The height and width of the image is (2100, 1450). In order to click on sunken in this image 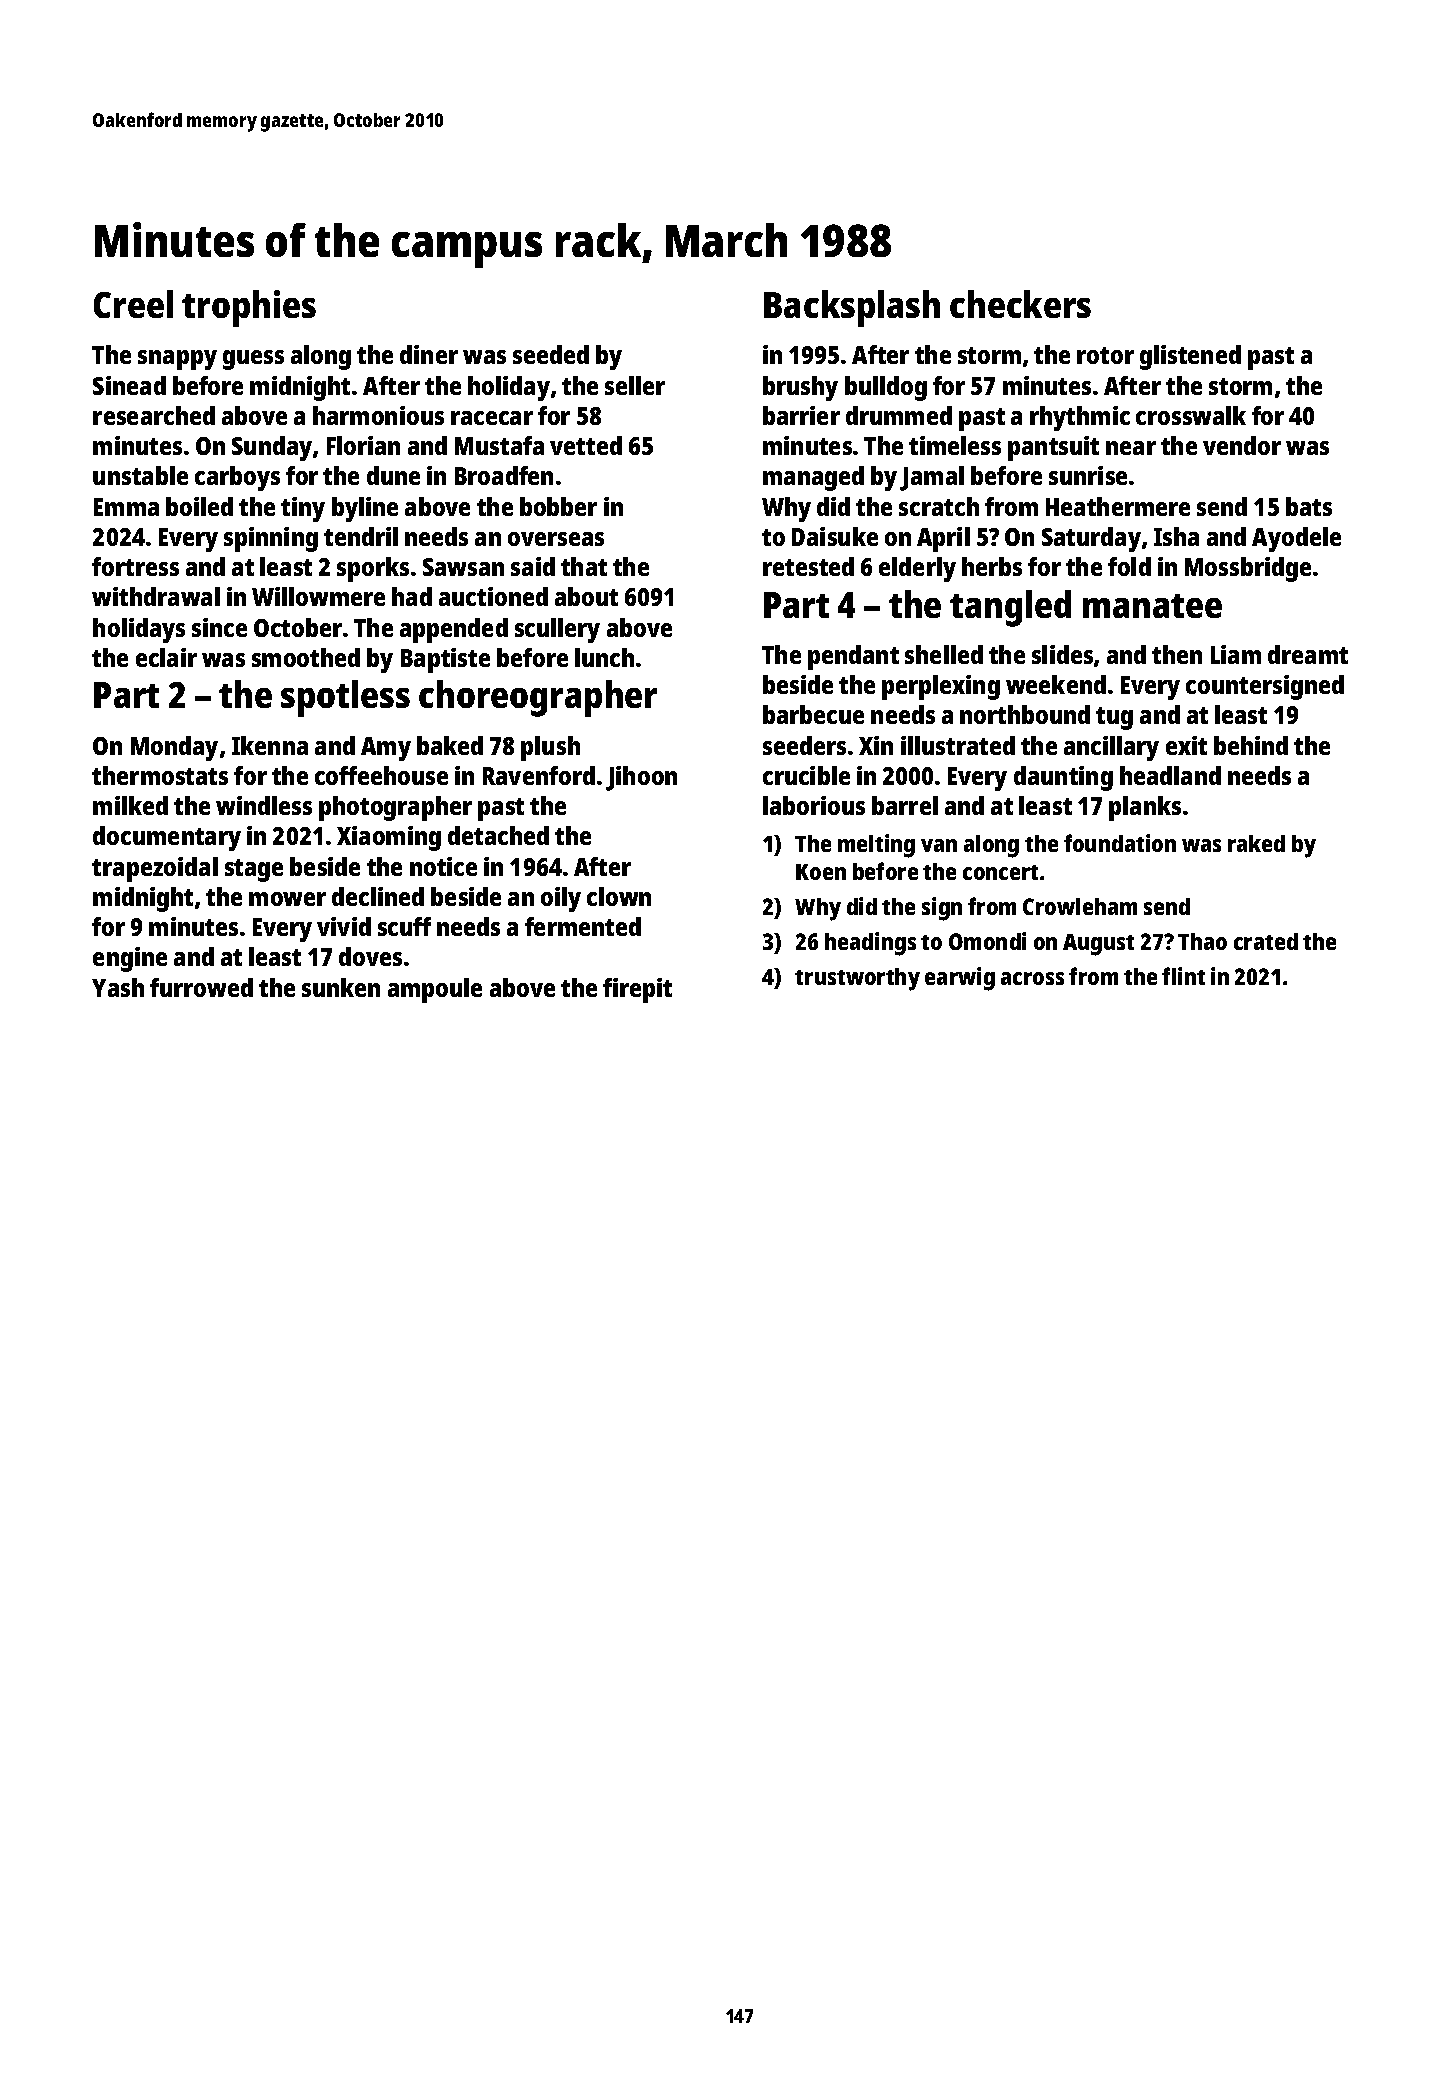, I will do `click(341, 987)`.
